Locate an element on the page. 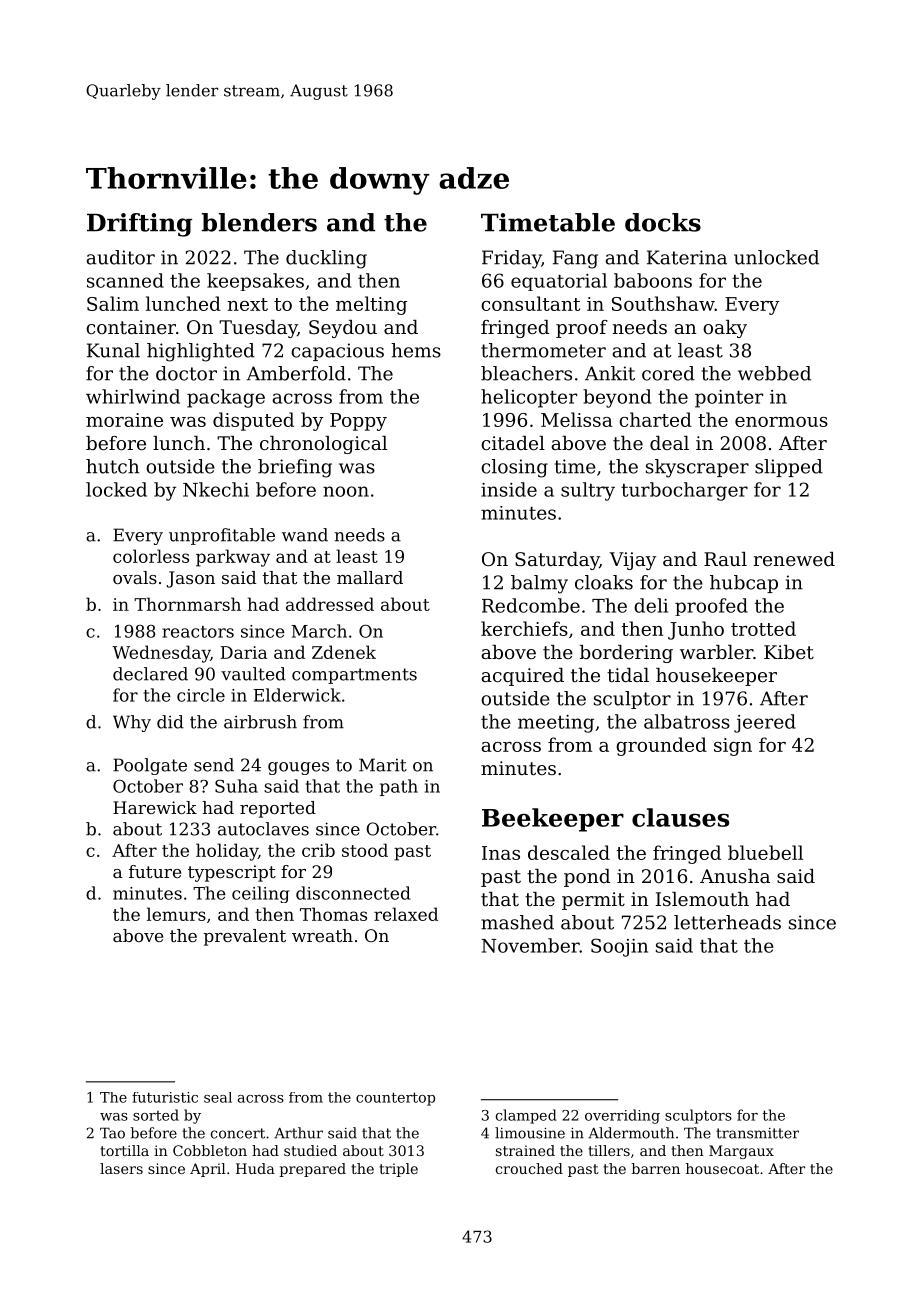 This image has height=1311, width=924. container is located at coordinates (131, 327).
